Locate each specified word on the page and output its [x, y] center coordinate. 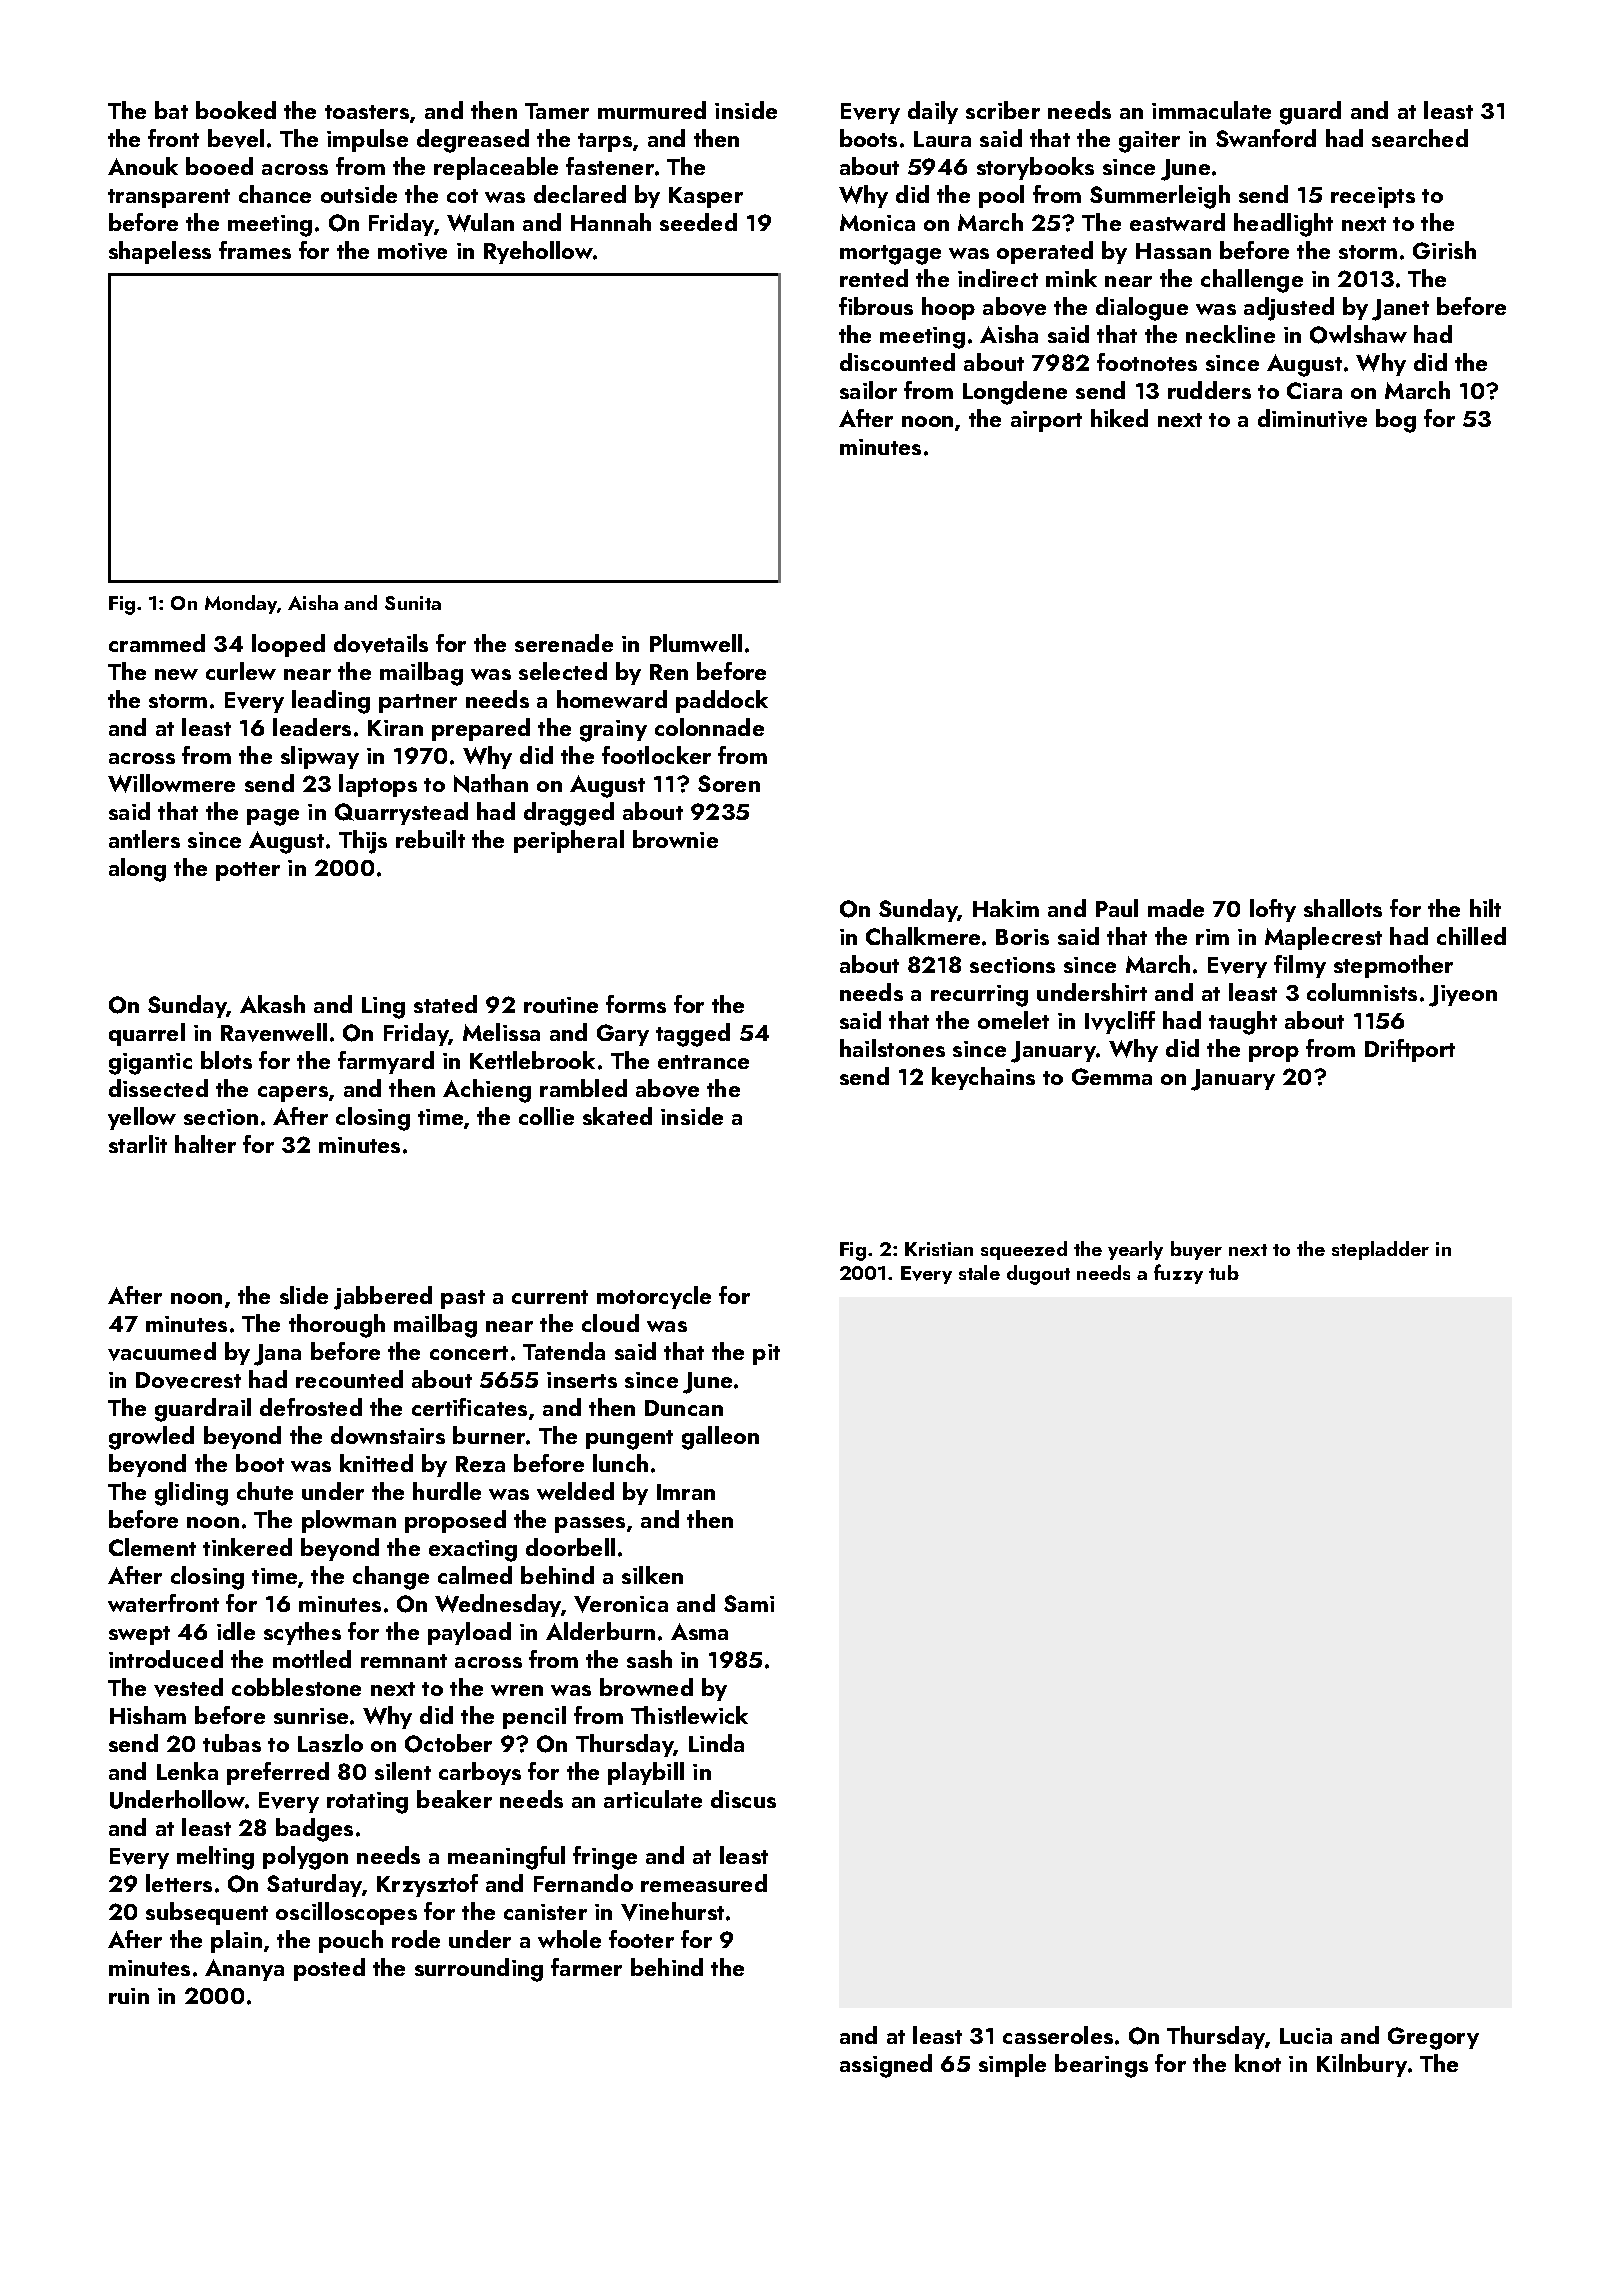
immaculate [1211, 110]
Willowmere [171, 783]
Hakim [1006, 908]
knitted [376, 1463]
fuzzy [1178, 1274]
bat [171, 110]
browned [646, 1687]
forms [636, 1004]
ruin [129, 1996]
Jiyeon [1463, 996]
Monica [877, 222]
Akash [272, 1004]
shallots [1343, 908]
